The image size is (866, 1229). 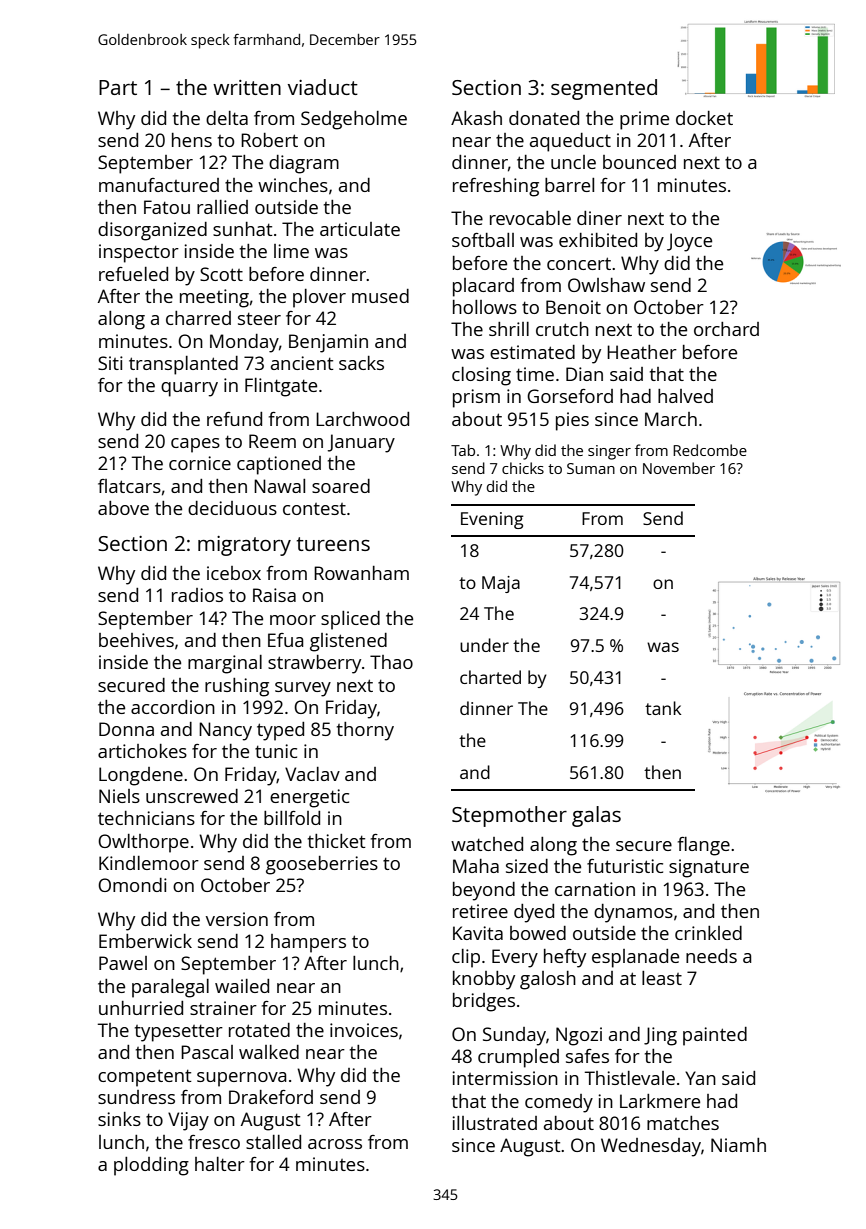 What do you see at coordinates (361, 573) in the screenshot?
I see `Rowanham` at bounding box center [361, 573].
